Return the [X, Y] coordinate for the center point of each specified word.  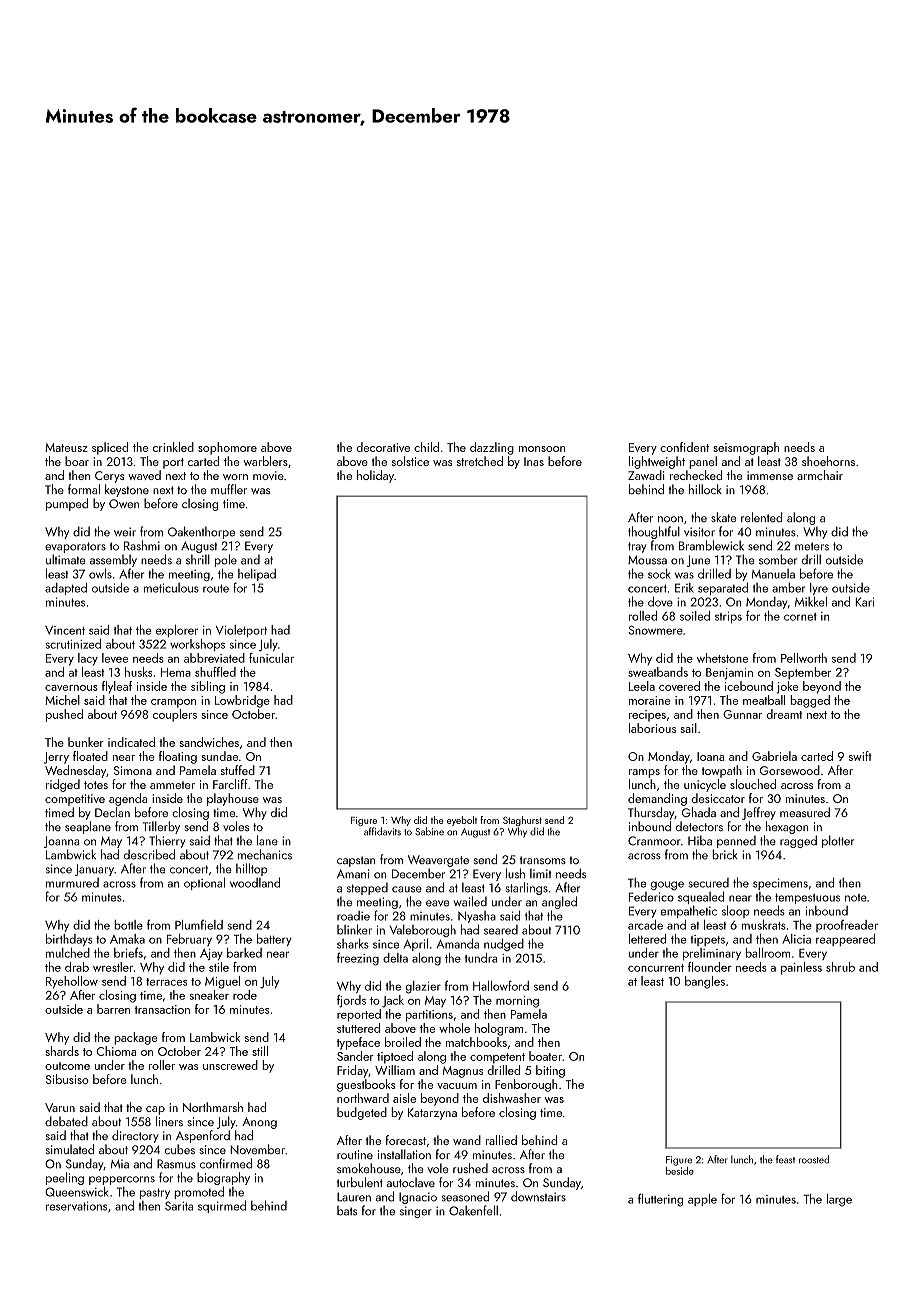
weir [125, 532]
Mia [120, 1164]
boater [545, 1056]
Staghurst [522, 821]
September [803, 673]
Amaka [127, 939]
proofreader [847, 926]
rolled [643, 616]
